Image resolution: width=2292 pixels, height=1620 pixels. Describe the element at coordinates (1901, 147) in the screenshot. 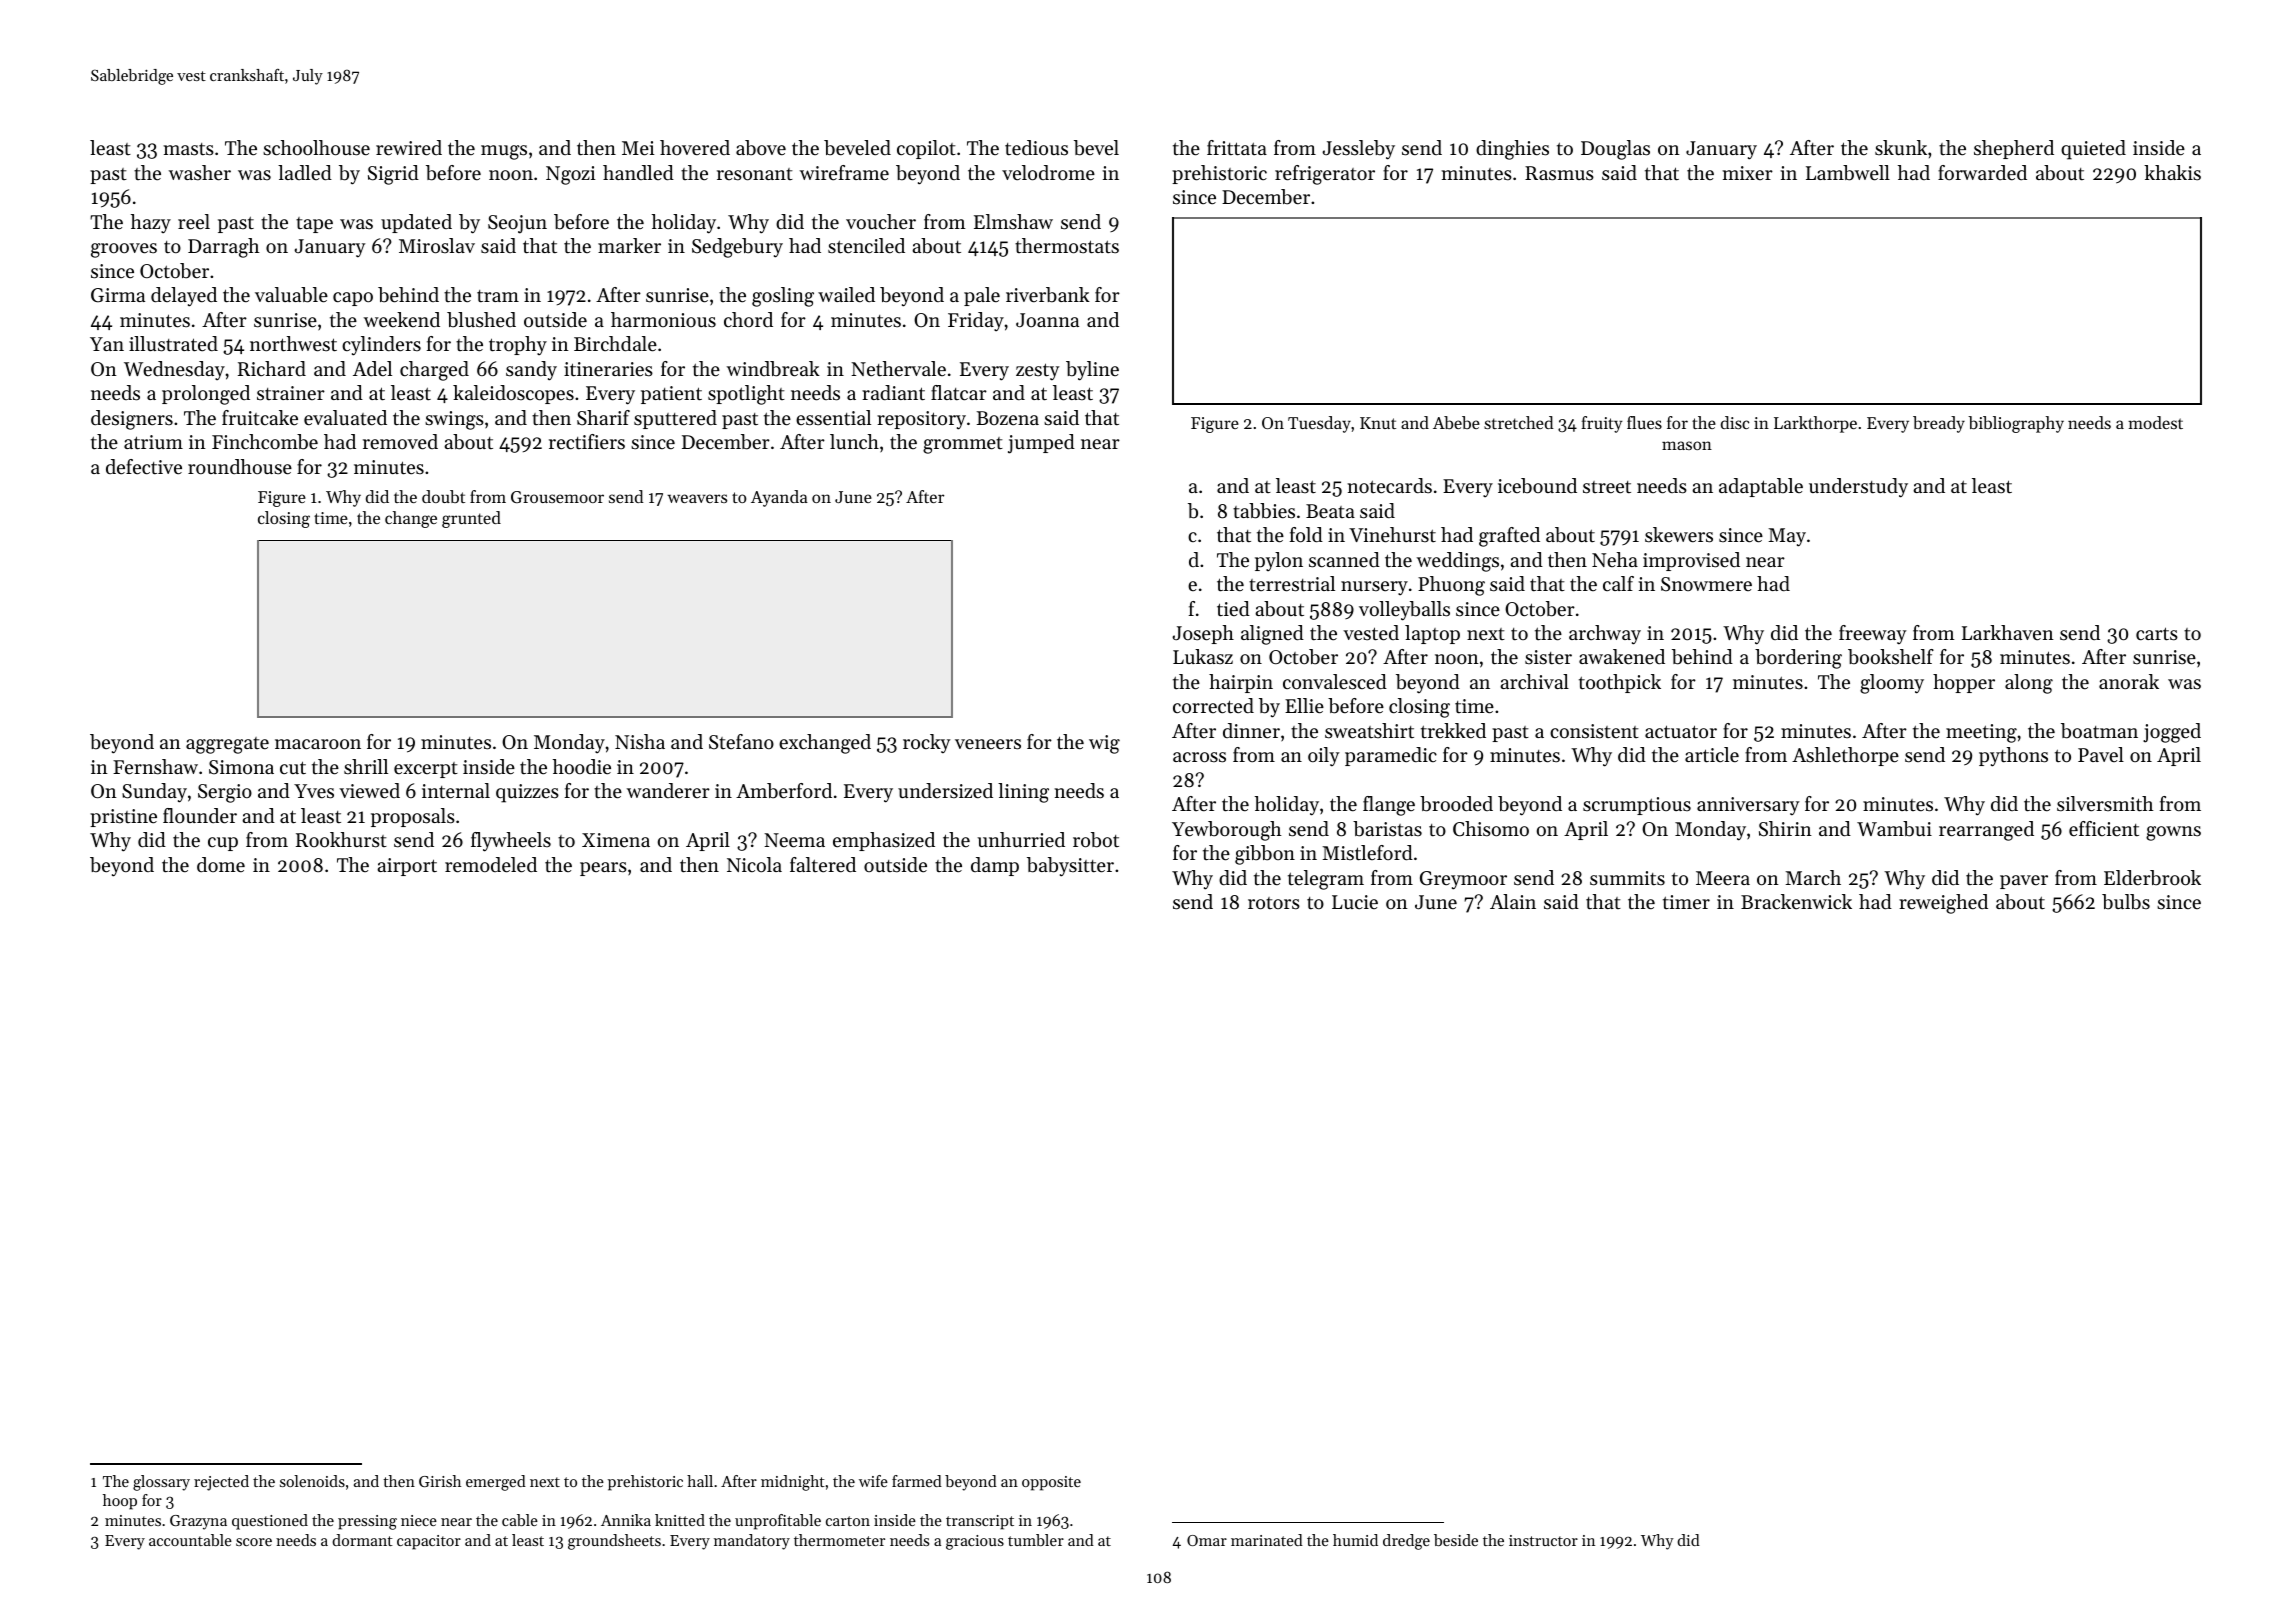

I see `skunk` at that location.
